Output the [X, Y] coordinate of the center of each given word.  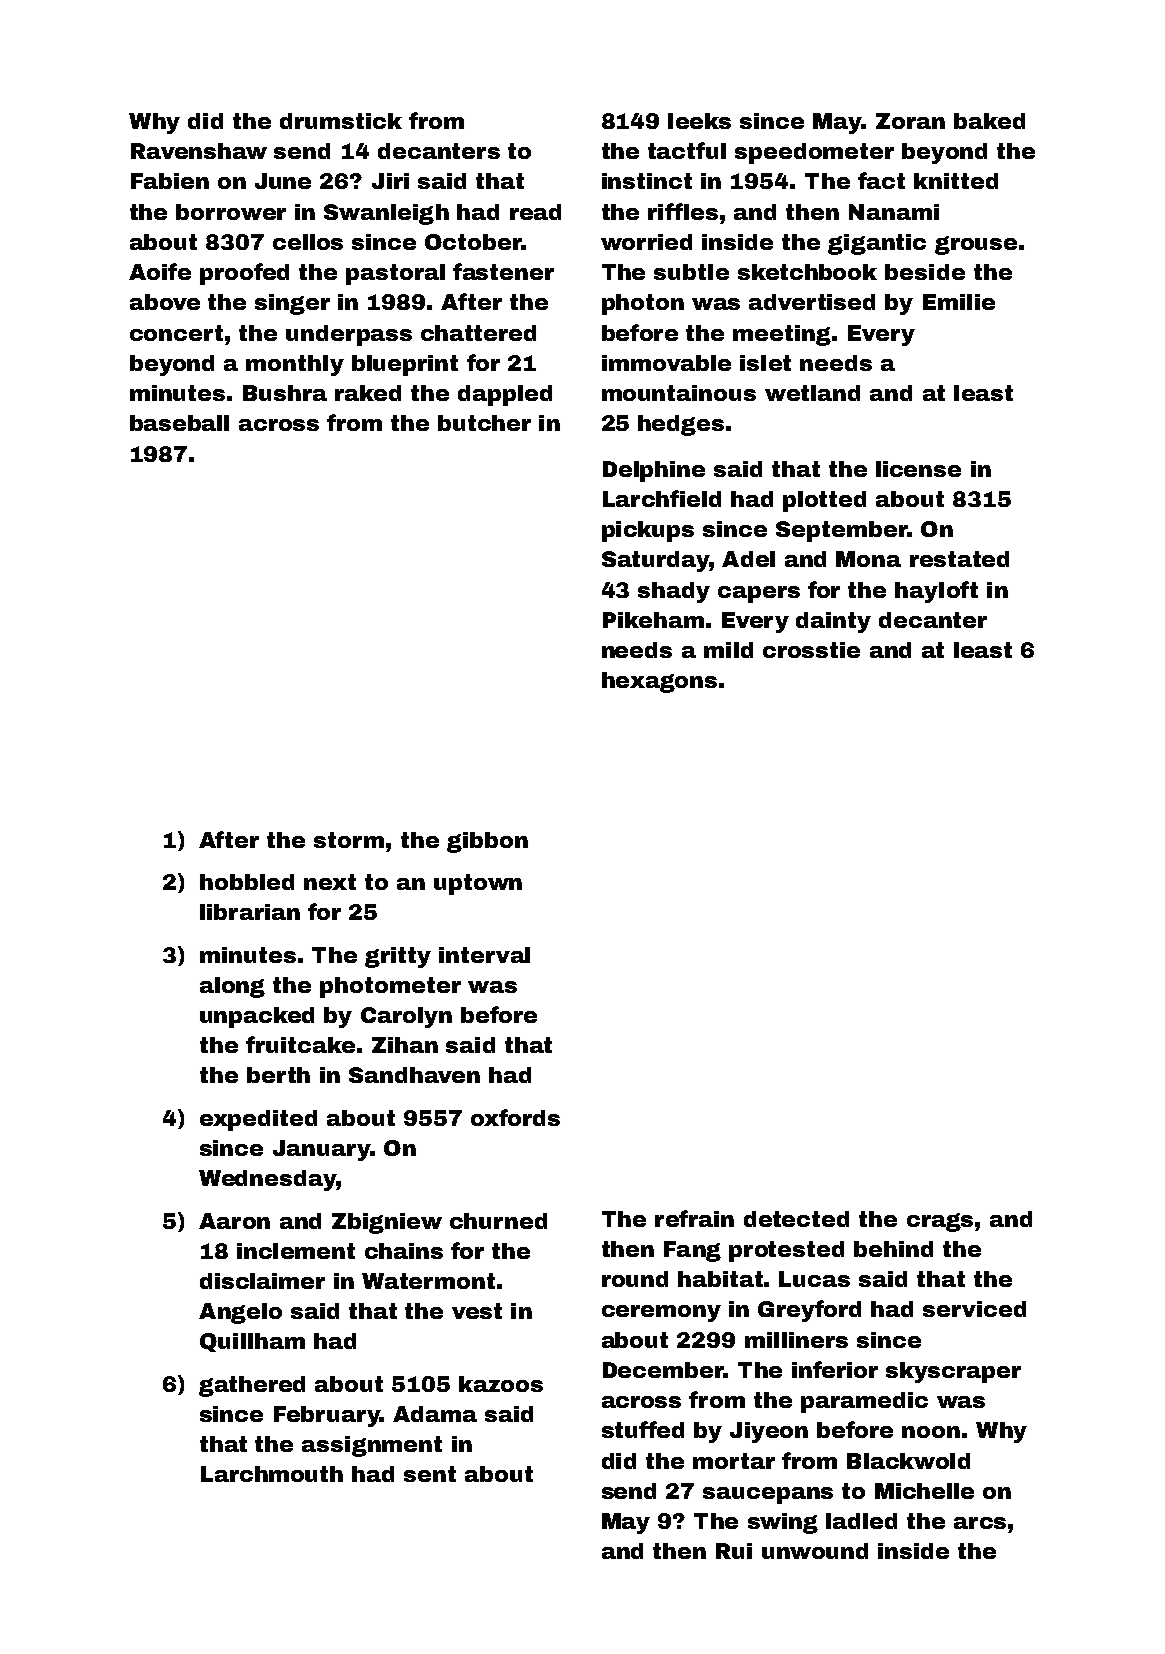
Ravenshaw [199, 151]
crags [940, 1222]
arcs [980, 1523]
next [330, 882]
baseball [179, 423]
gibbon [487, 842]
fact [881, 180]
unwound [815, 1551]
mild [728, 650]
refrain [694, 1218]
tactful [687, 150]
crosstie [811, 650]
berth [278, 1075]
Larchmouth [272, 1474]
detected [796, 1219]
